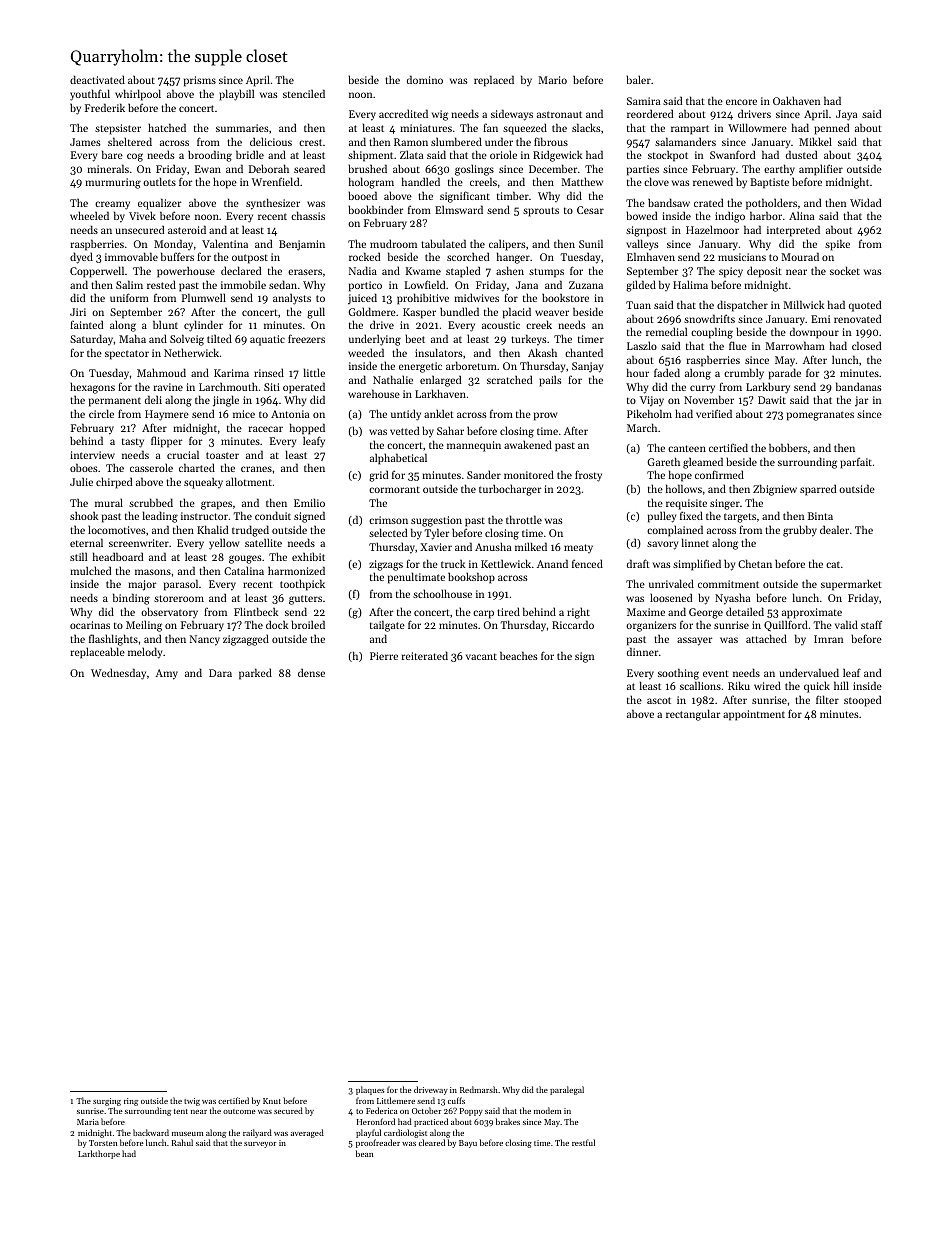  I want to click on baler, so click(638, 79).
